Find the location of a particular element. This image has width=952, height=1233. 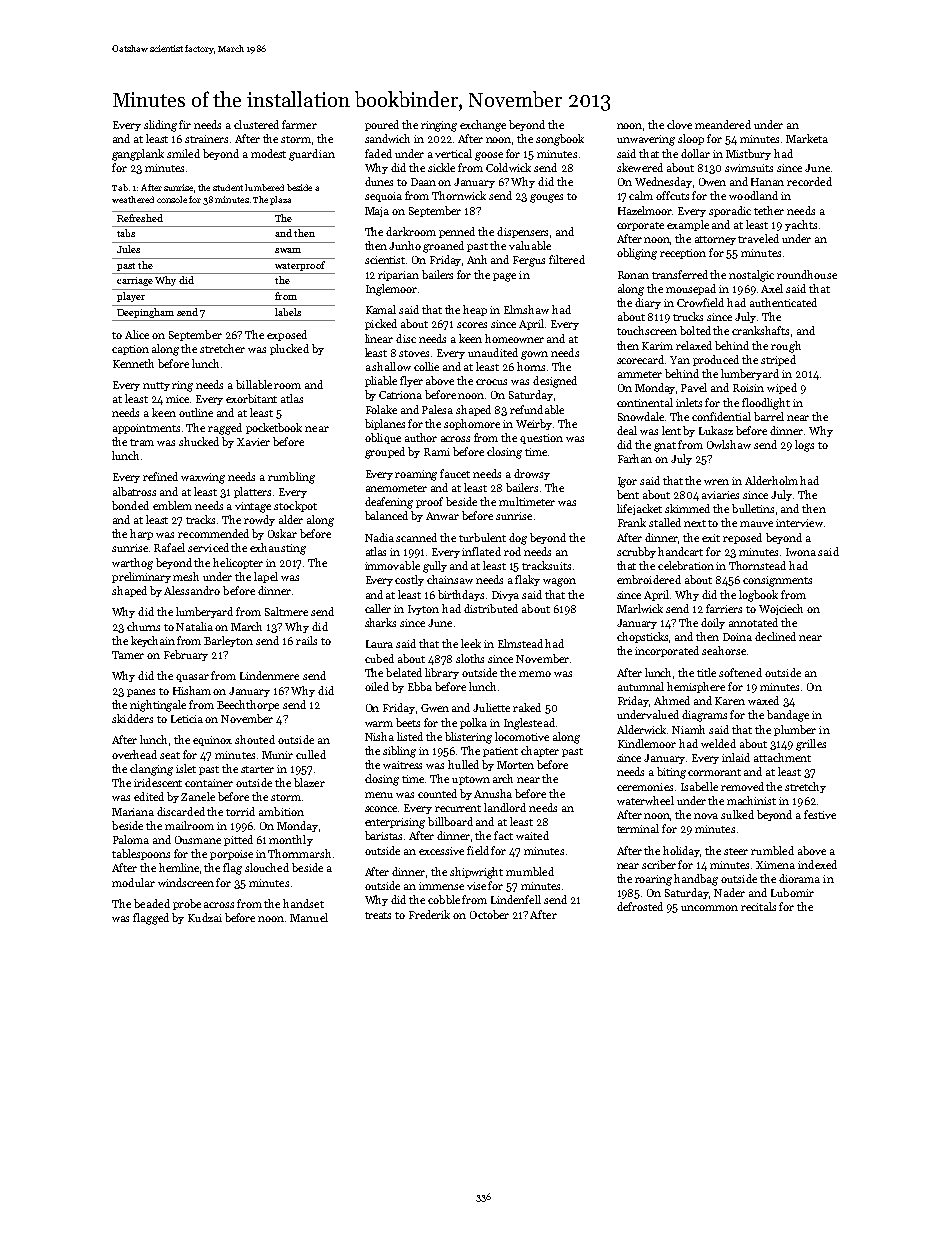

preliminary is located at coordinates (141, 577).
